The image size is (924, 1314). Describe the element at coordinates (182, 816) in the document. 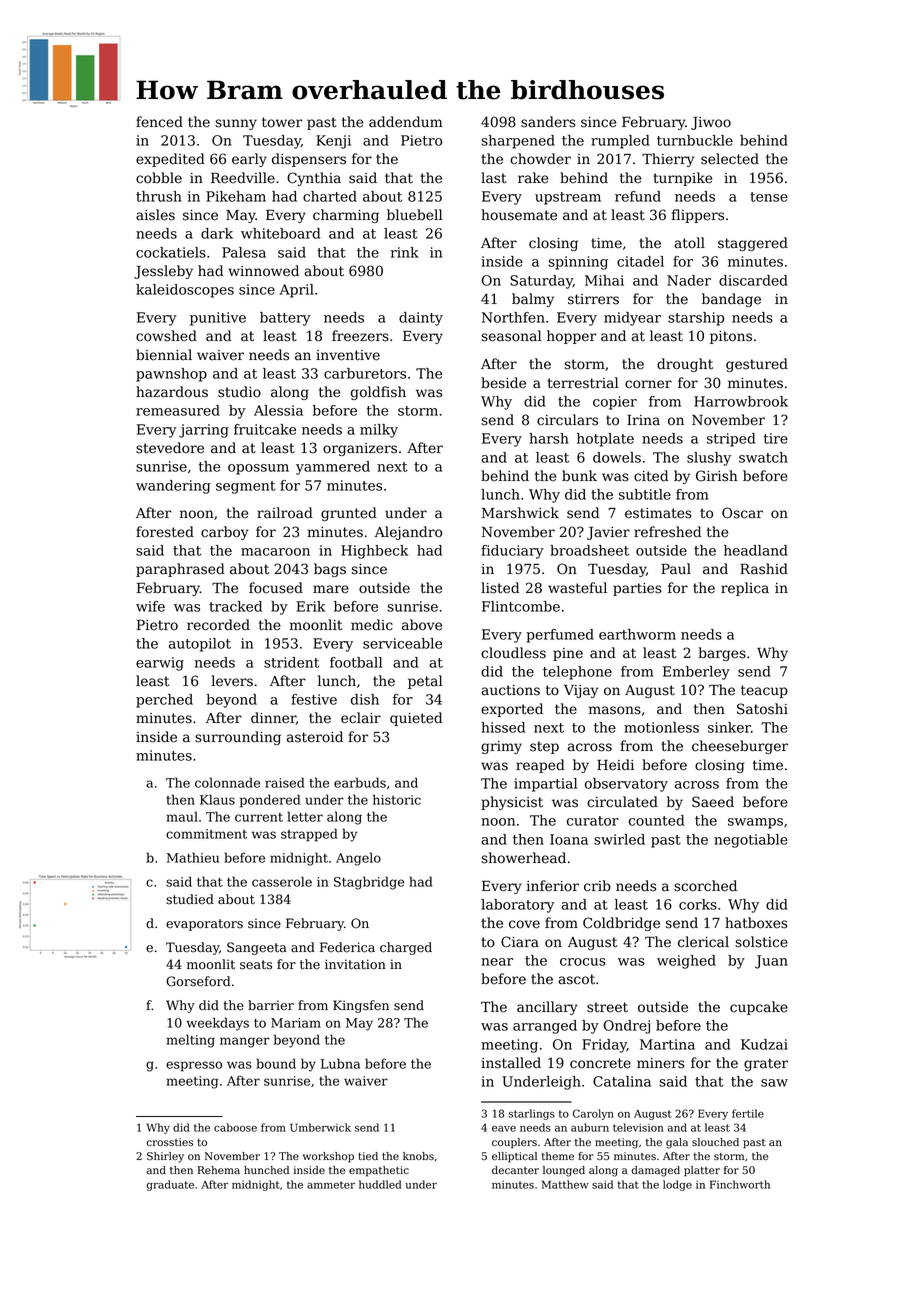

I see `maul` at that location.
